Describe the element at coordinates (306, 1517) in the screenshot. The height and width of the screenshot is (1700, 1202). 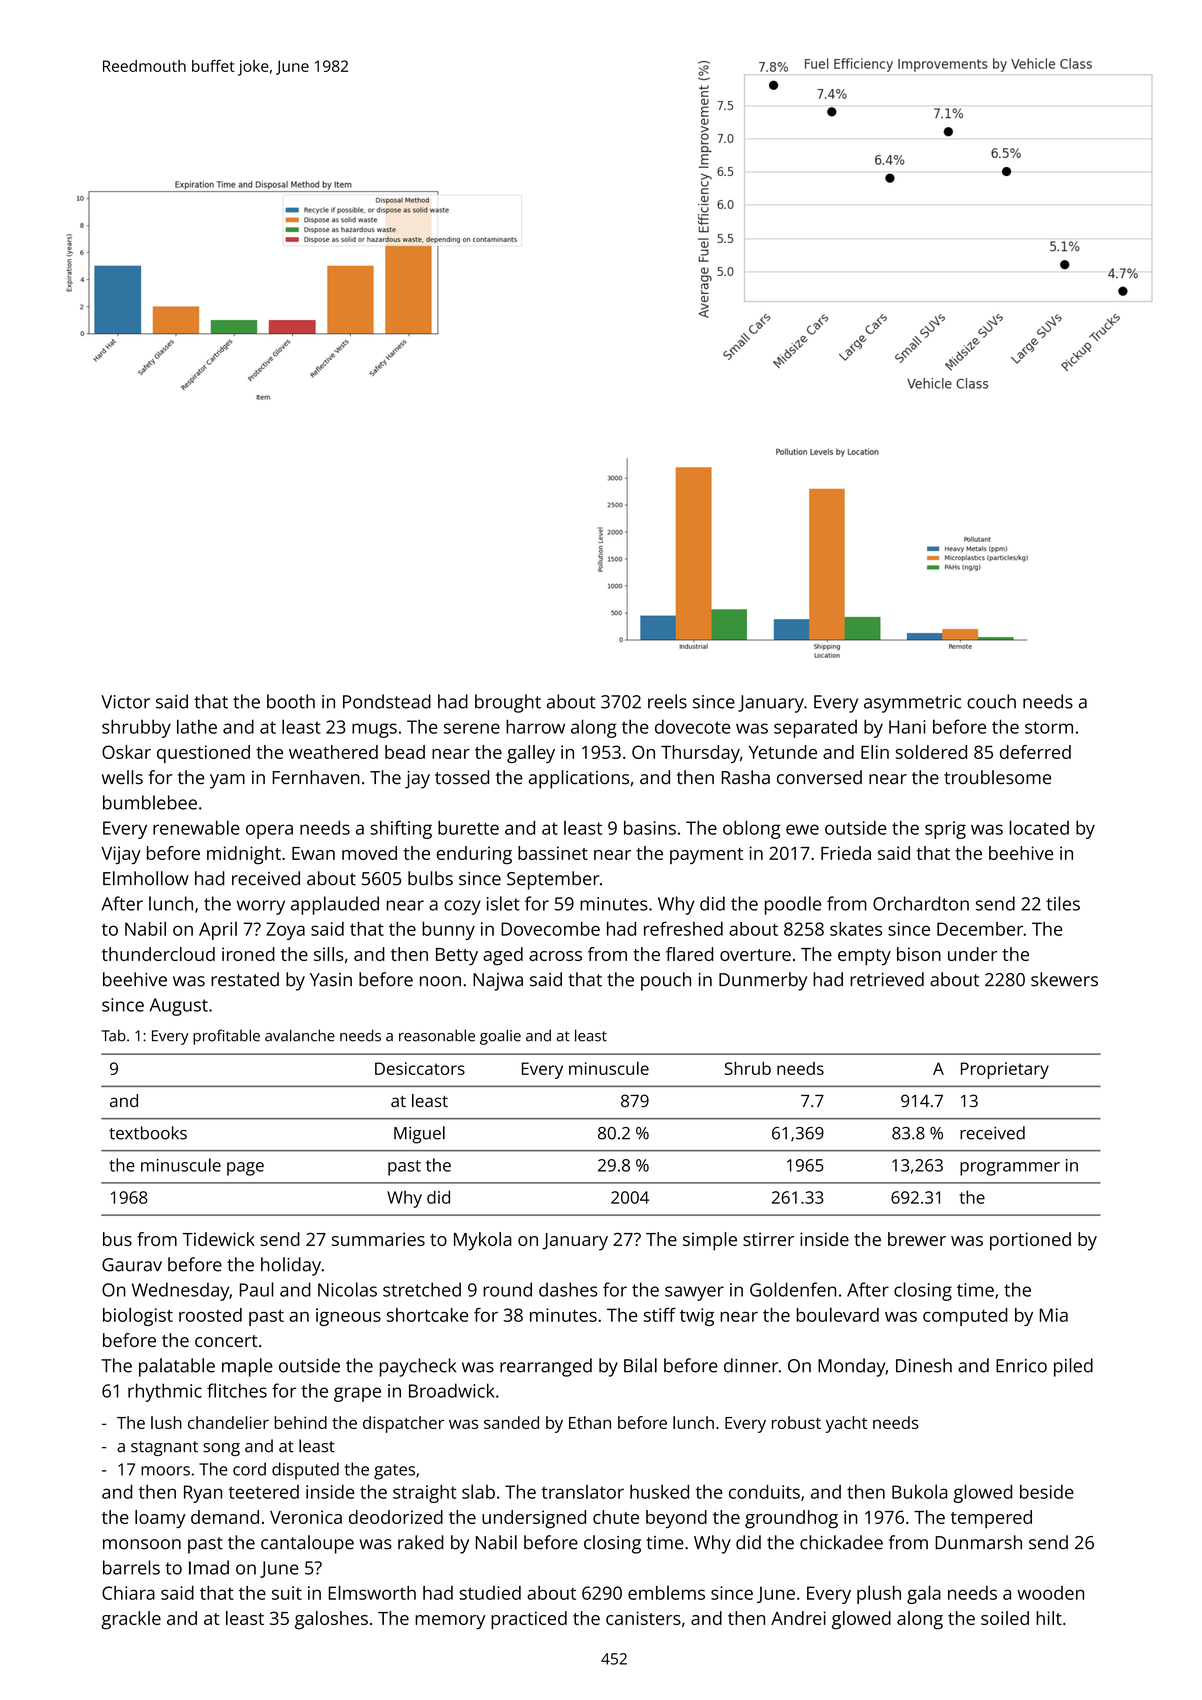
I see `Veronica` at that location.
